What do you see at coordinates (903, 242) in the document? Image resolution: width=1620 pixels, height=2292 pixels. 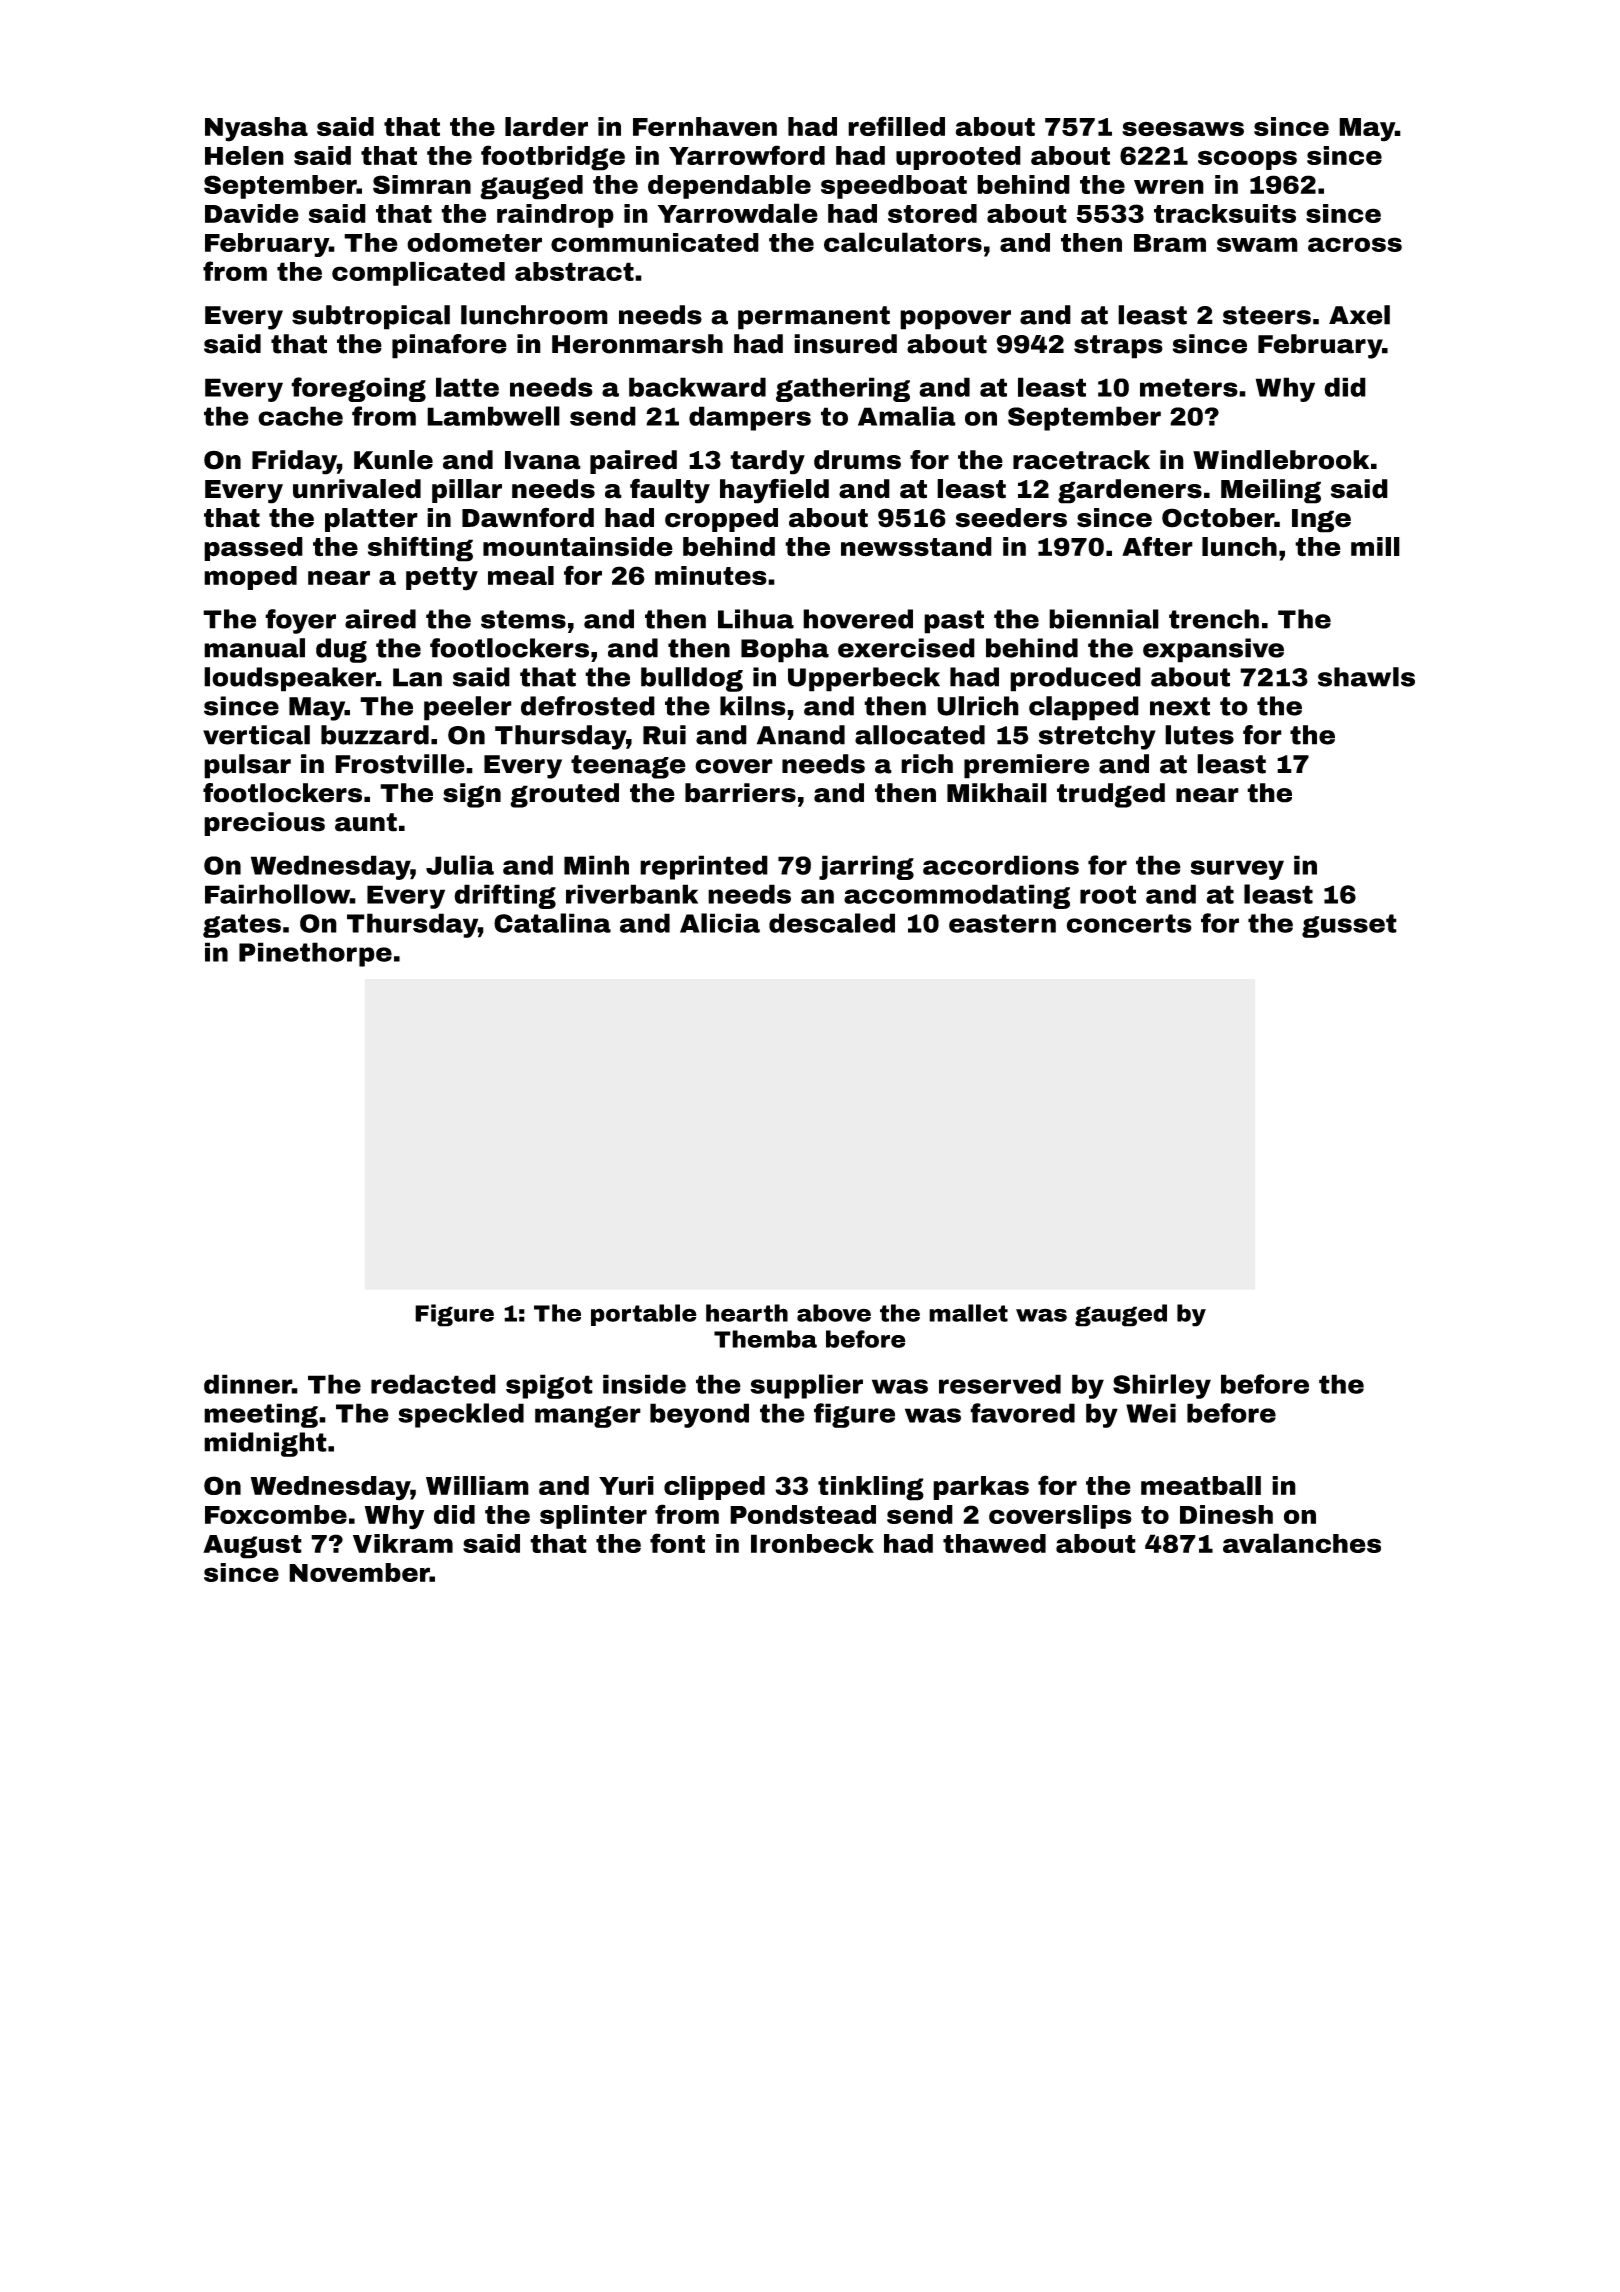 I see `calculators` at bounding box center [903, 242].
